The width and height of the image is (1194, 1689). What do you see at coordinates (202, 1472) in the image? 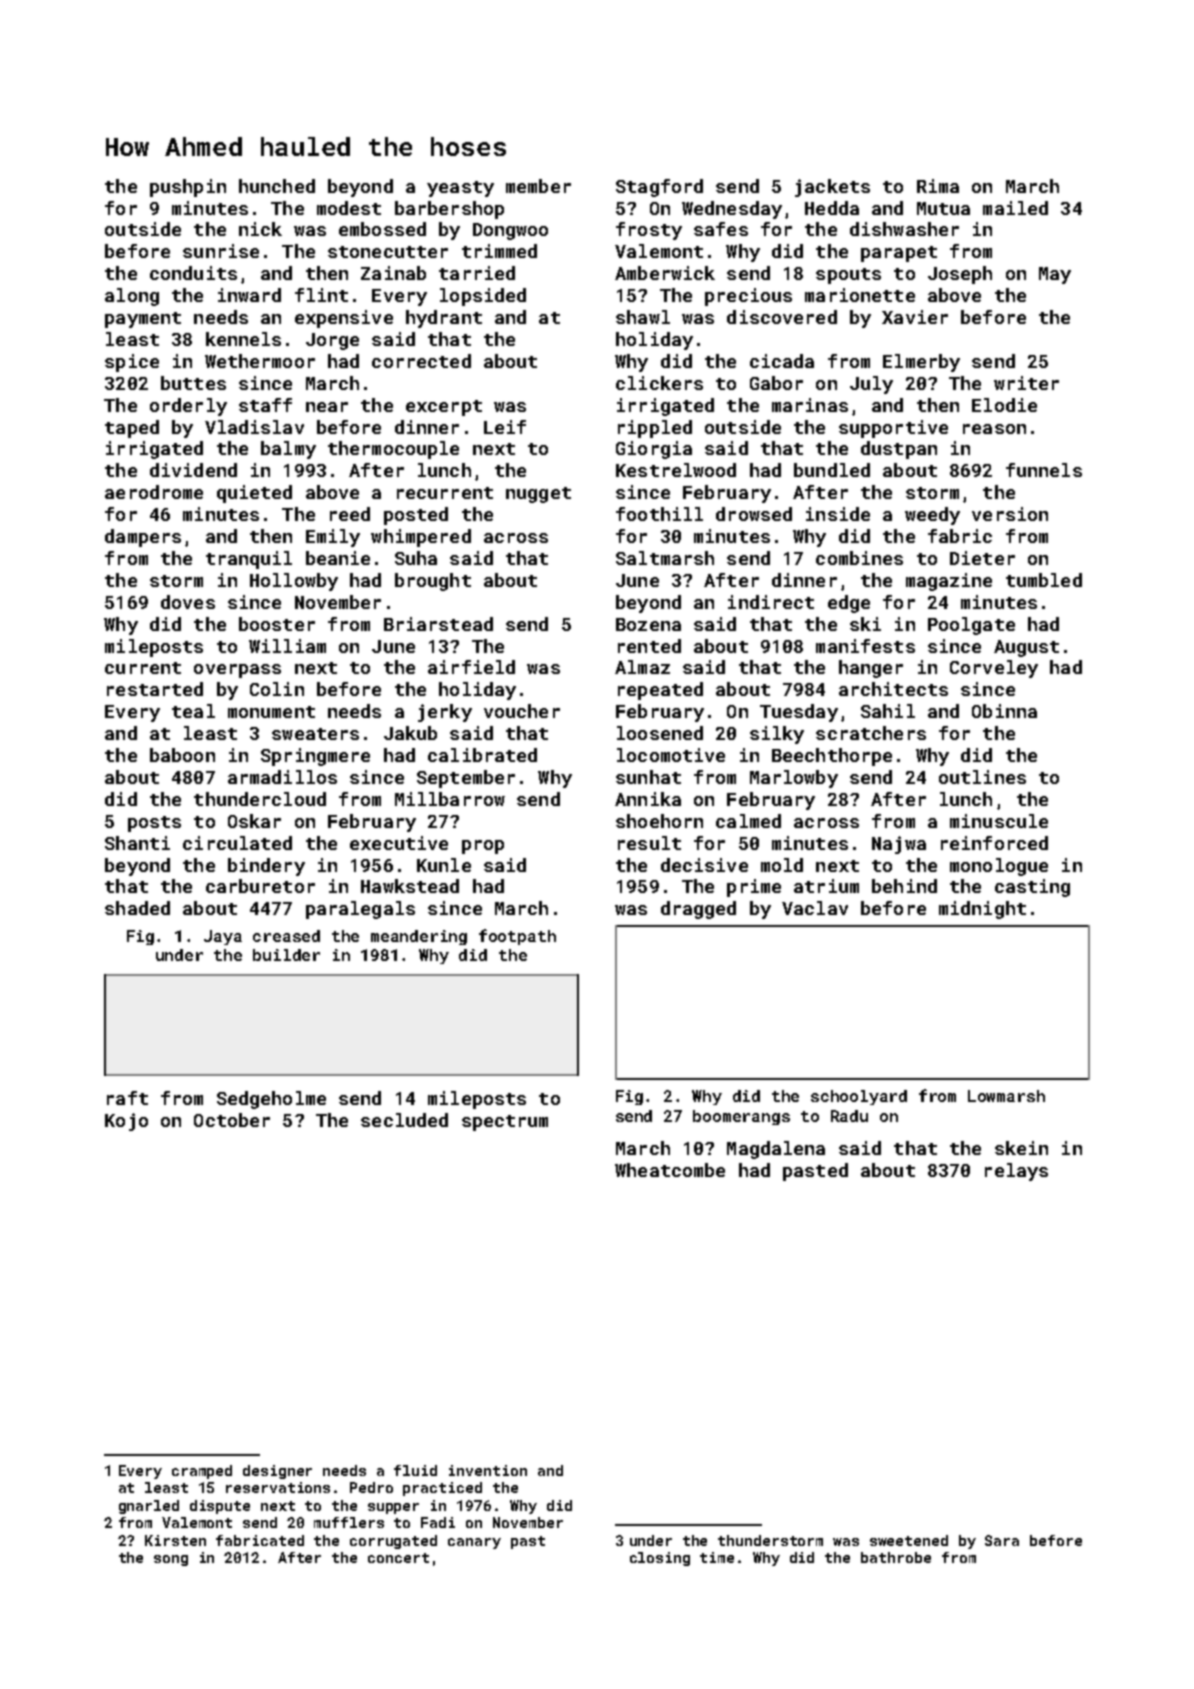
I see `cramped` at bounding box center [202, 1472].
